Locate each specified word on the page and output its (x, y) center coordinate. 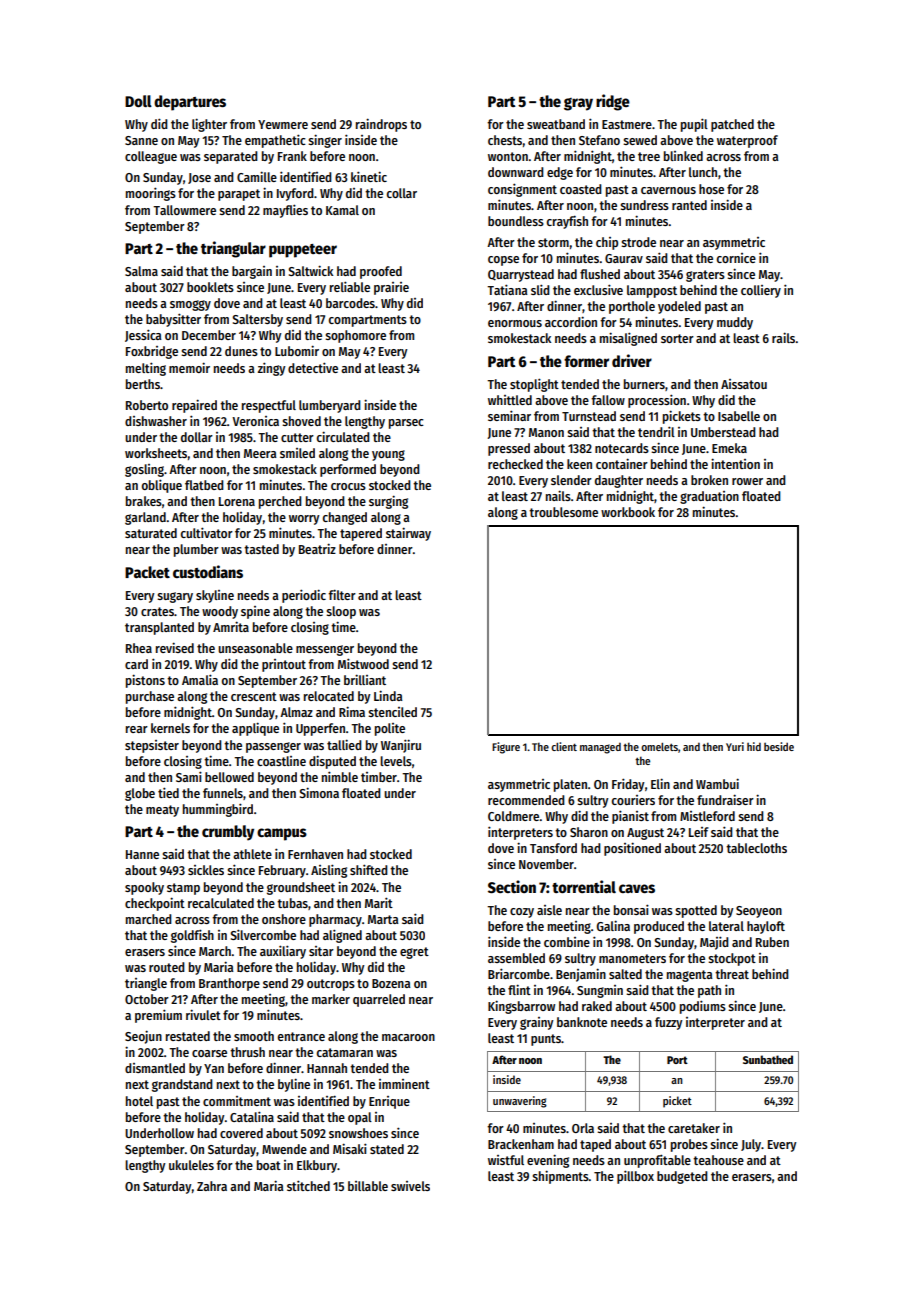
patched (732, 125)
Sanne (141, 140)
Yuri (735, 746)
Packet (147, 572)
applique (255, 729)
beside (779, 746)
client (564, 746)
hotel (139, 1101)
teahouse (718, 1160)
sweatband (556, 124)
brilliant (365, 679)
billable (368, 1186)
